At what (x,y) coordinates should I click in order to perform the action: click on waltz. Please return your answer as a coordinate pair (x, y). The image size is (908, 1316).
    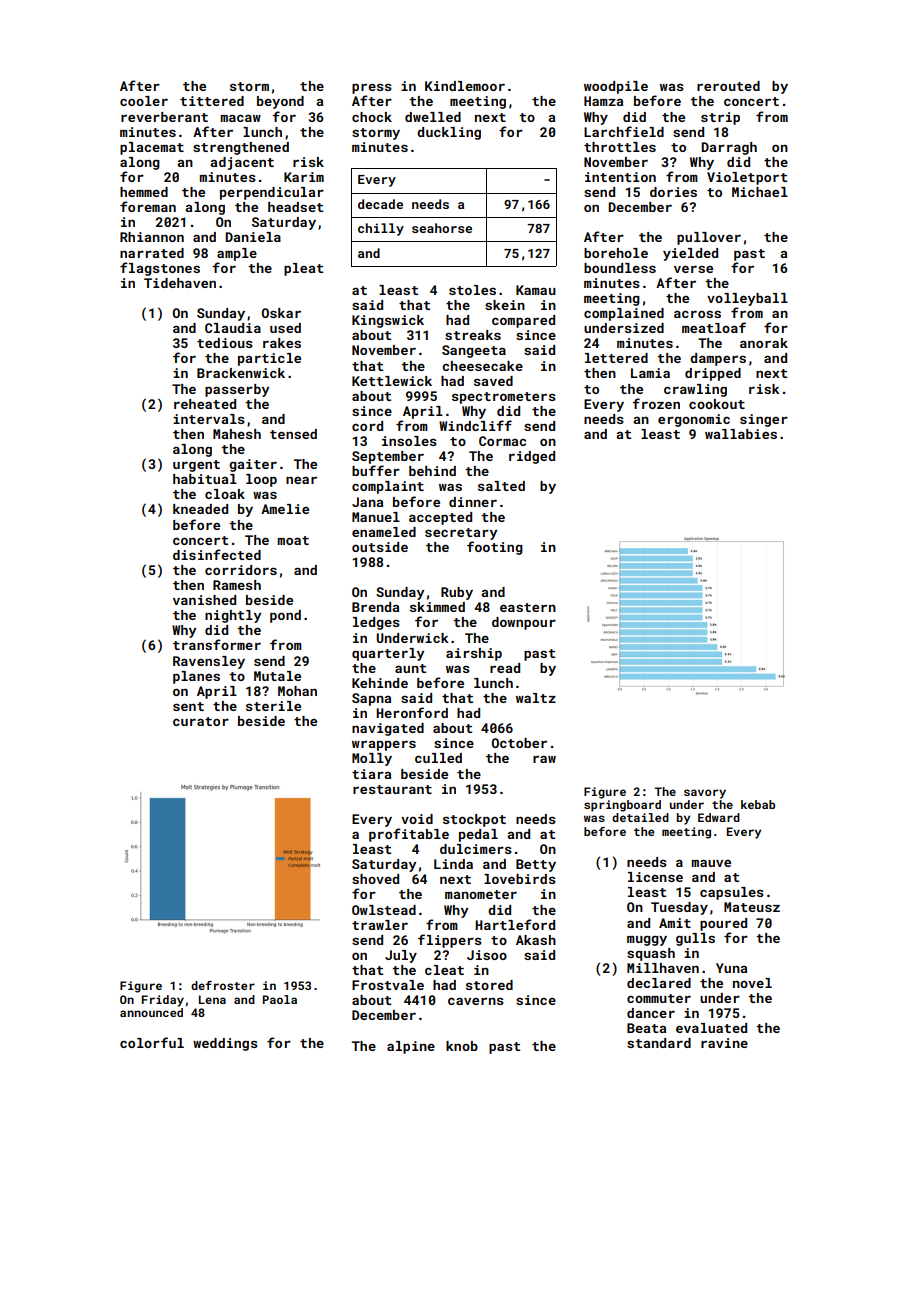
    Looking at the image, I should click on (536, 698).
